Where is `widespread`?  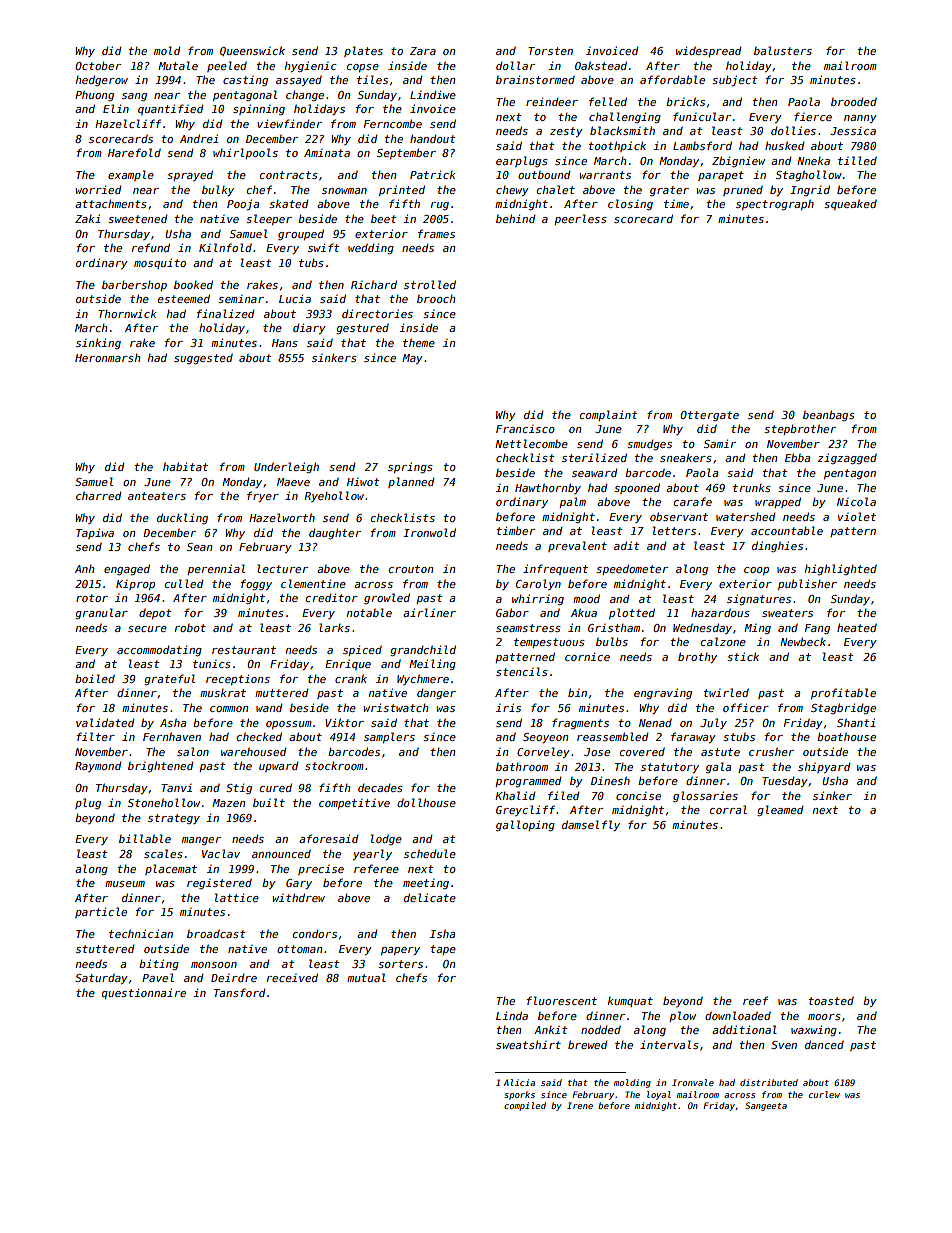 widespread is located at coordinates (708, 51).
